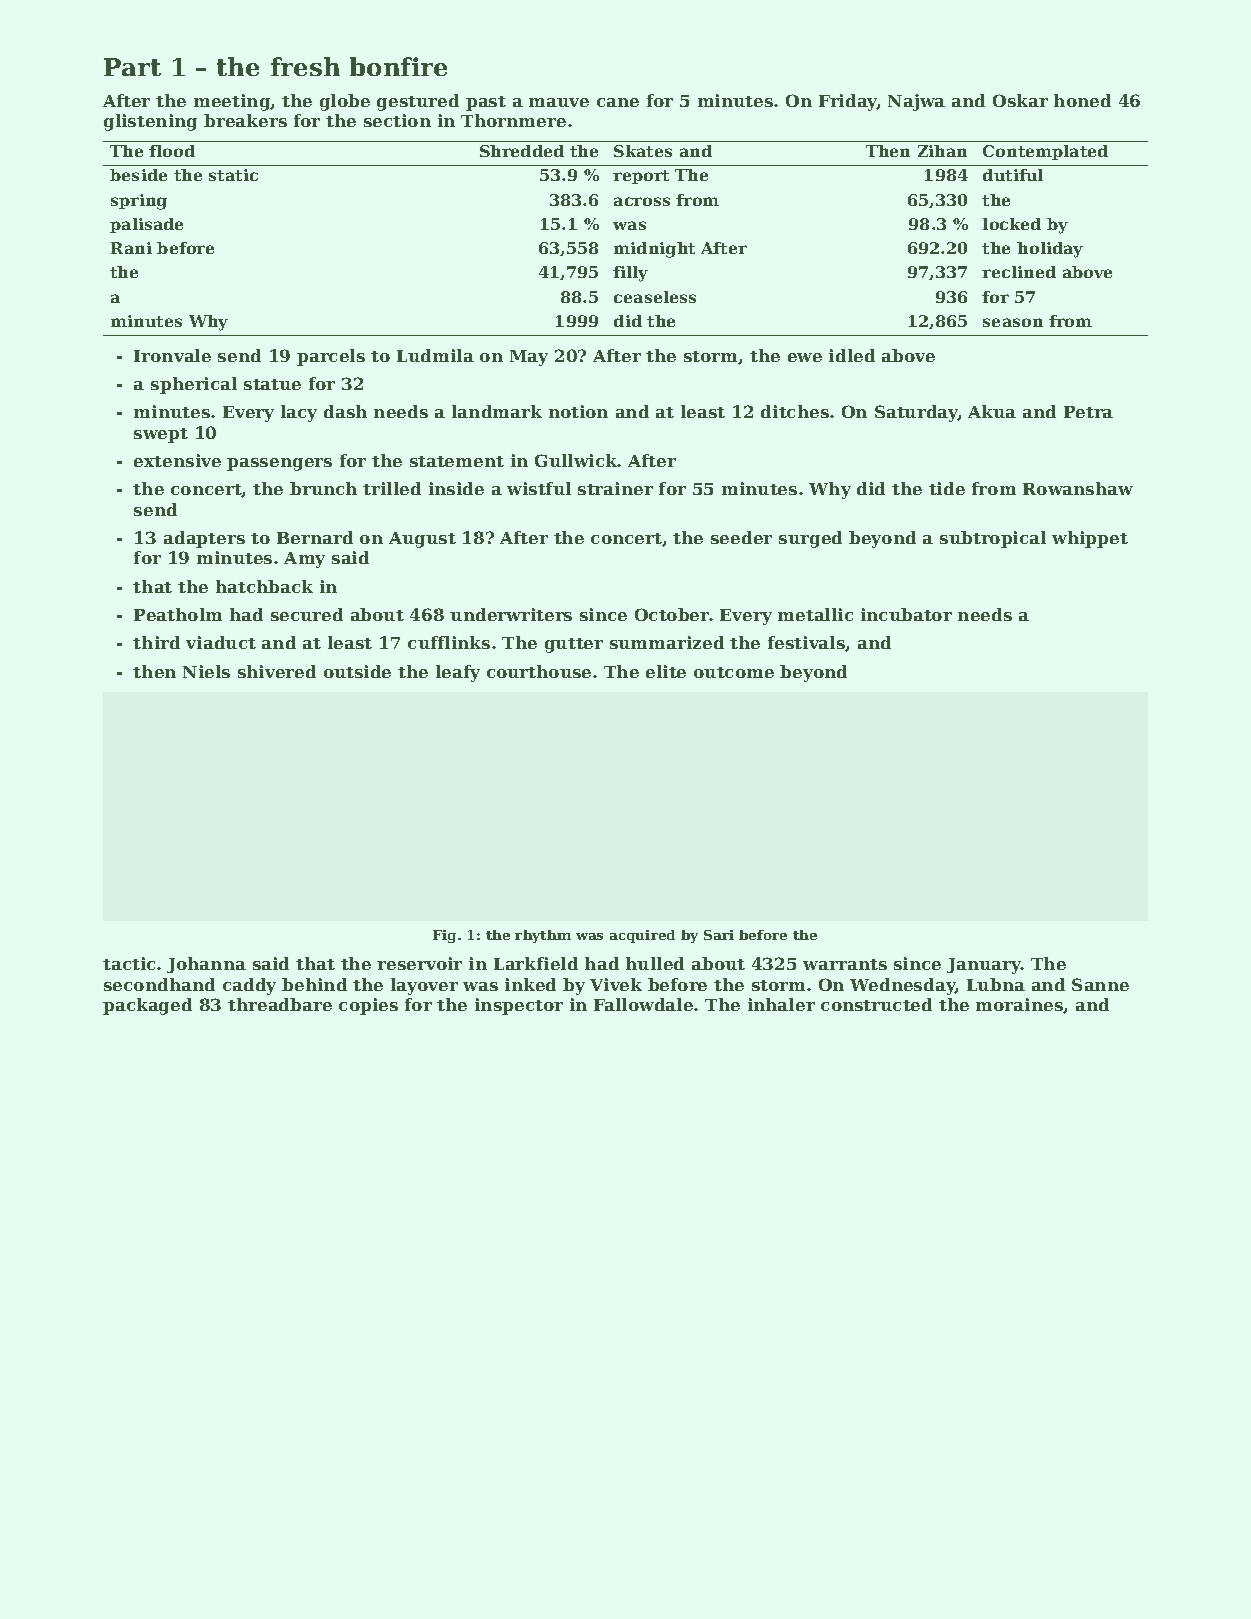  Describe the element at coordinates (392, 488) in the screenshot. I see `trilled` at that location.
